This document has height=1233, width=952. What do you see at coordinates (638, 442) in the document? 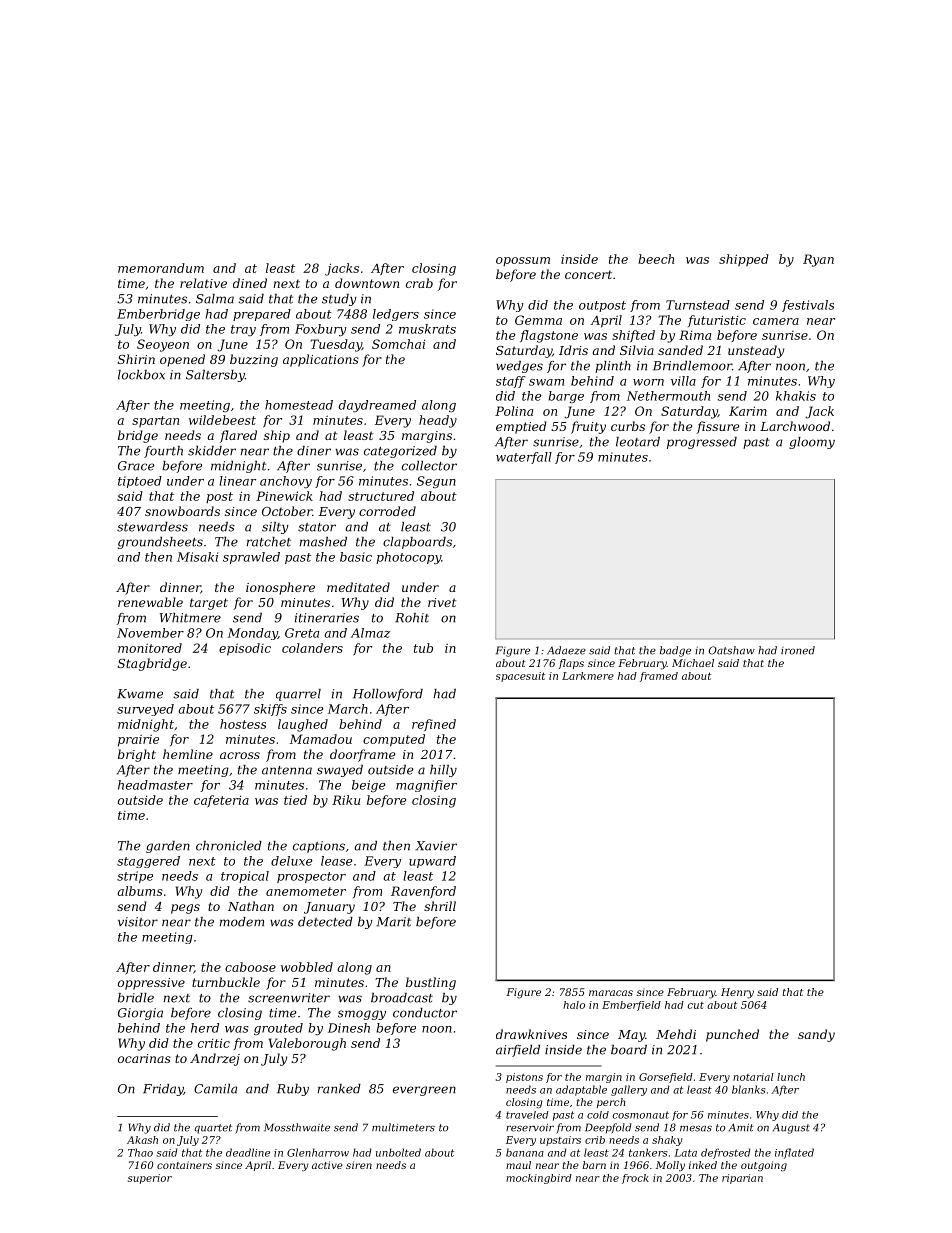
I see `leotard` at bounding box center [638, 442].
